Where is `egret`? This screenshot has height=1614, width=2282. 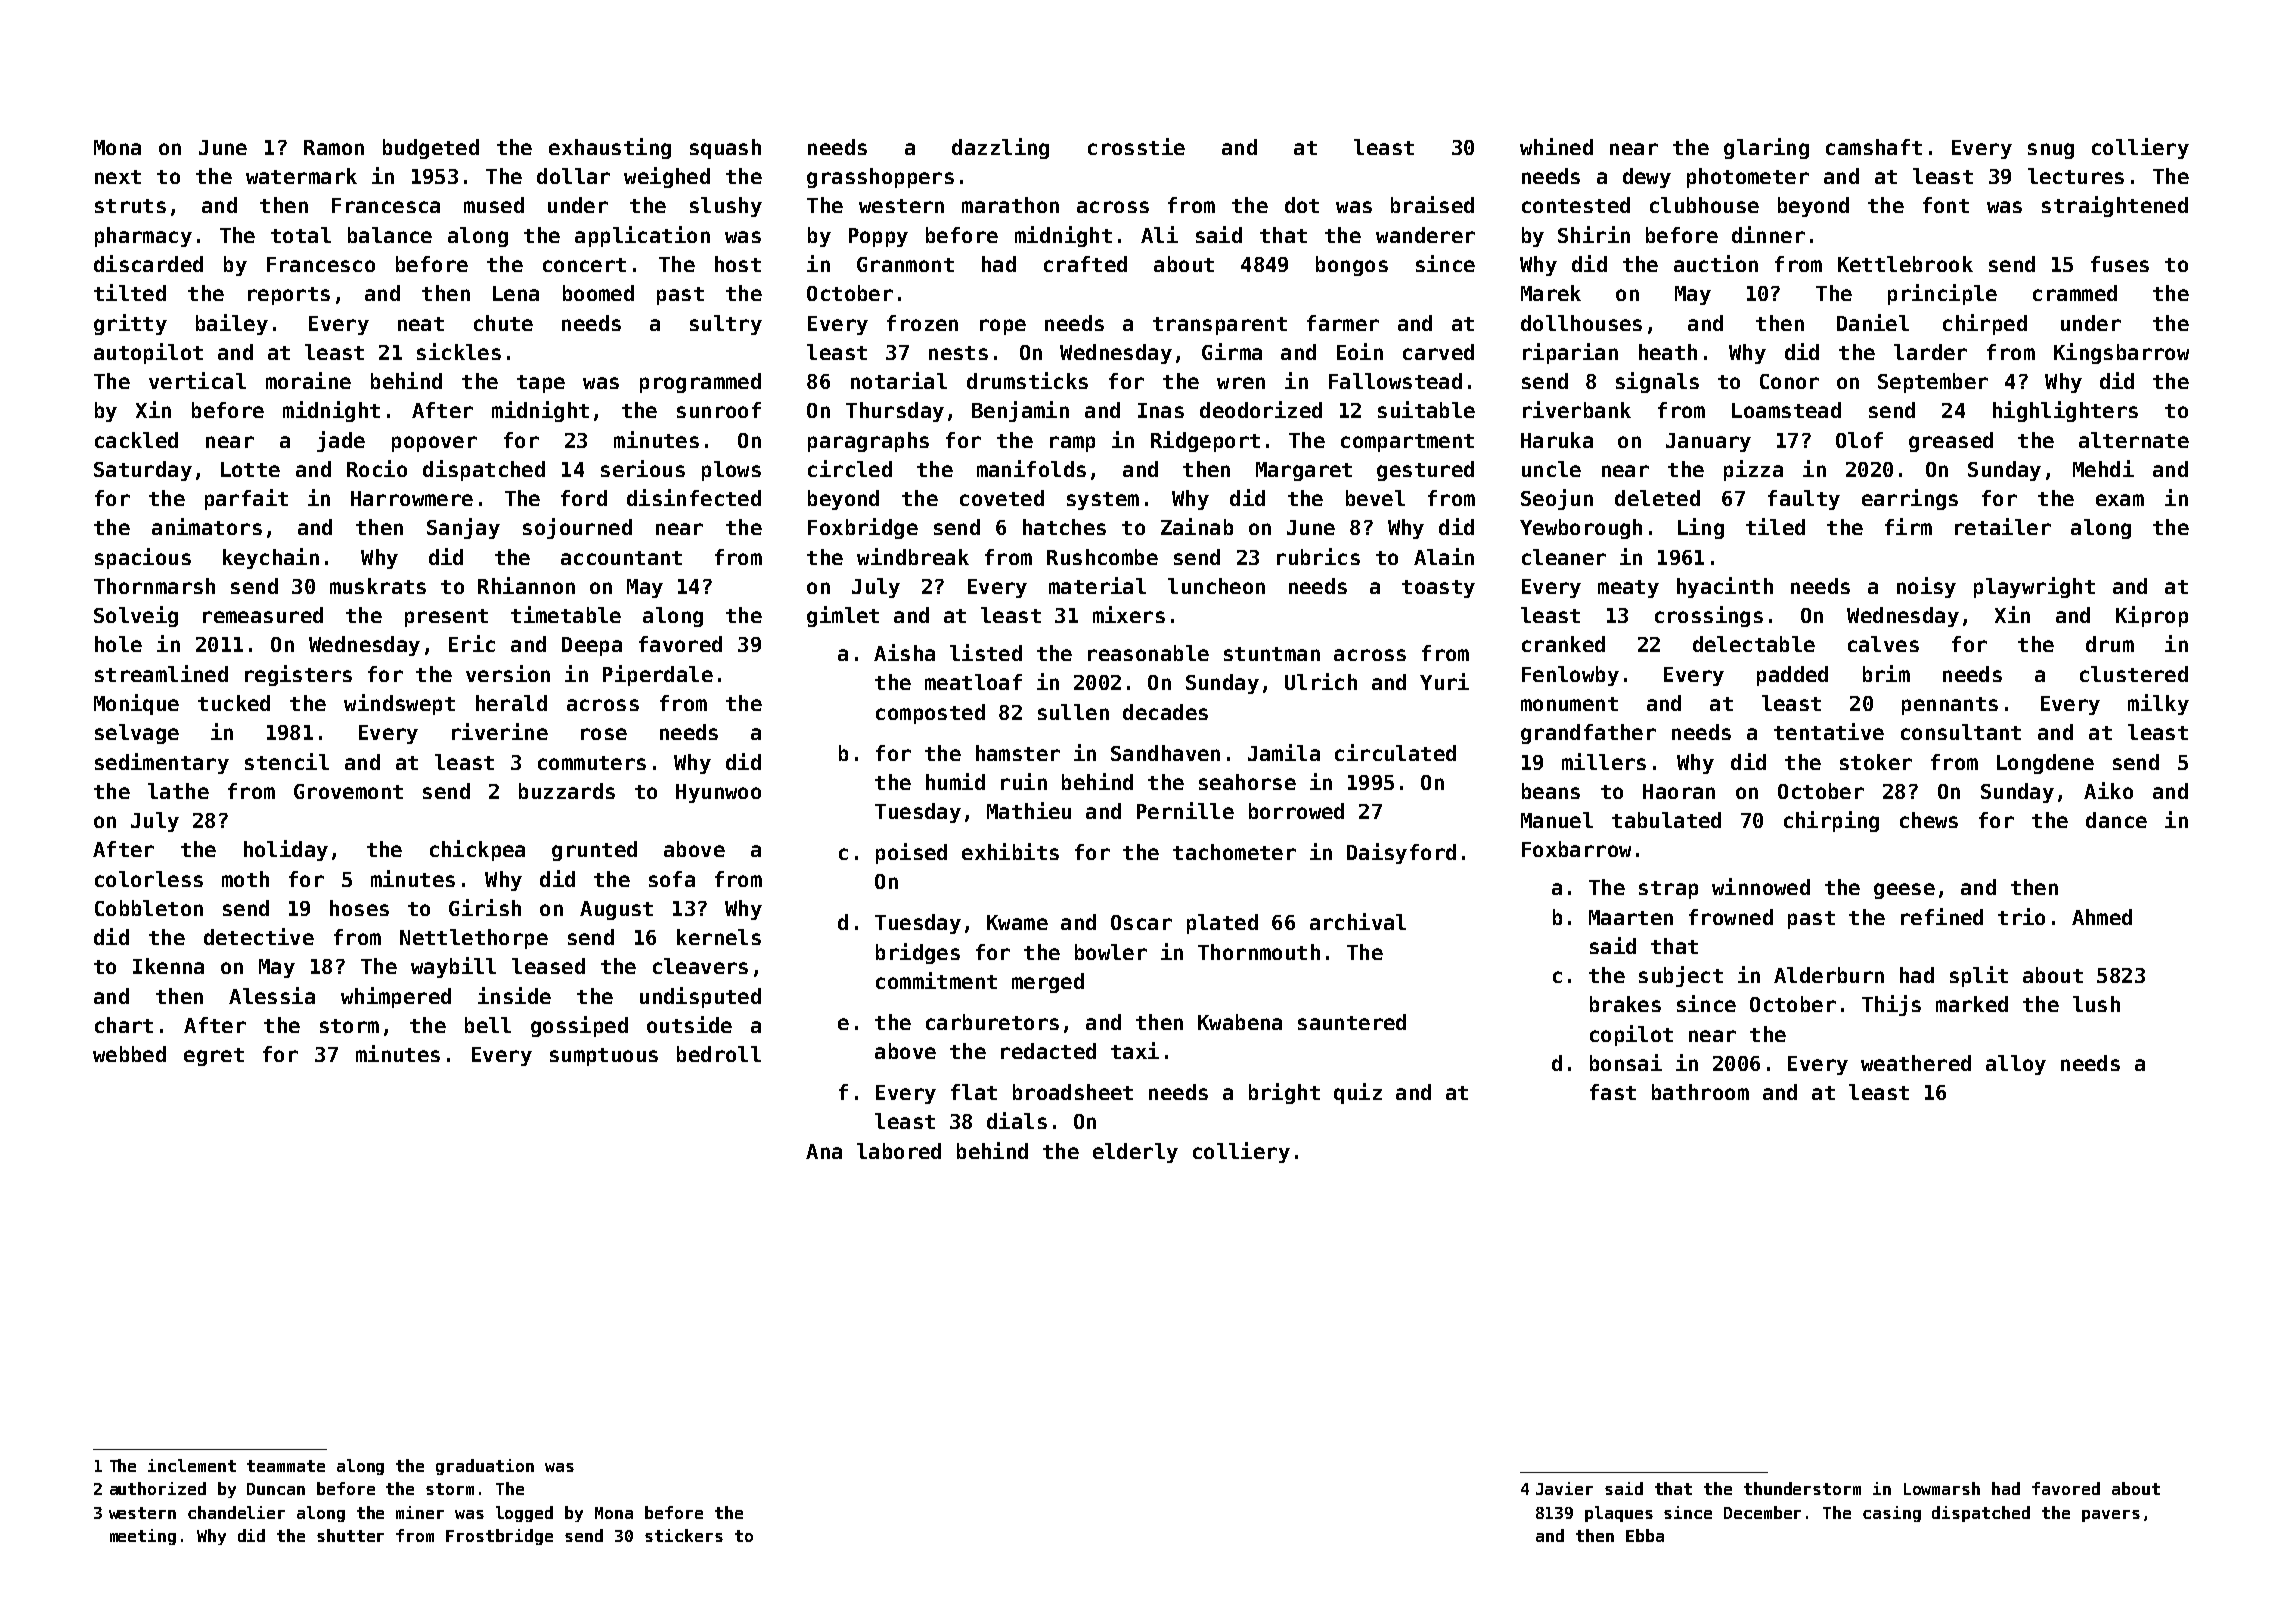
egret is located at coordinates (214, 1057).
